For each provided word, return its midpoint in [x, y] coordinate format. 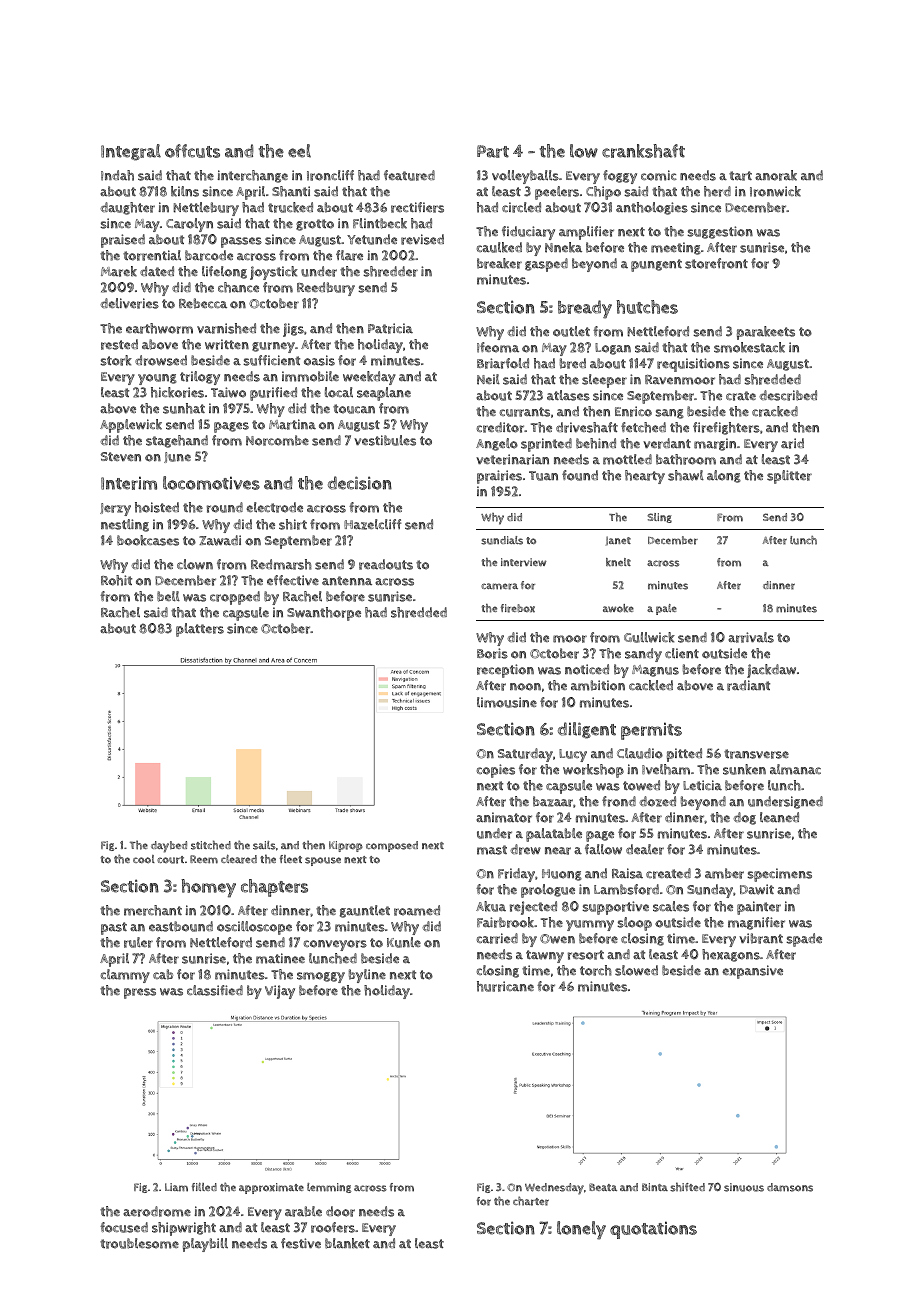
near [558, 851]
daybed [169, 847]
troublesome [139, 1243]
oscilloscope [254, 928]
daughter [127, 208]
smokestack [749, 347]
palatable [554, 835]
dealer [645, 849]
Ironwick [775, 191]
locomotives [211, 483]
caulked [499, 247]
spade [804, 940]
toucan [354, 409]
